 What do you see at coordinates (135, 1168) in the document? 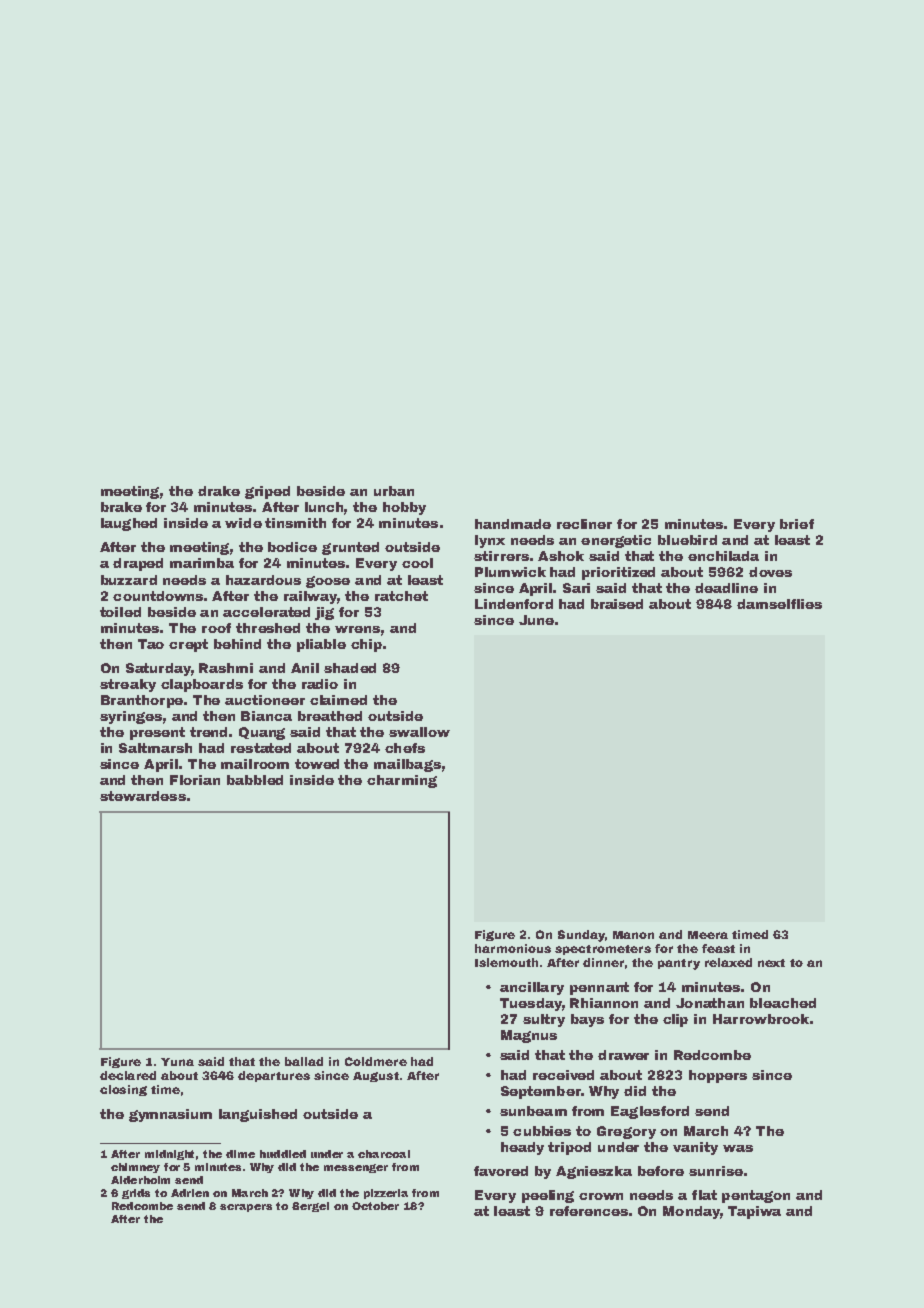
I see `chimney` at bounding box center [135, 1168].
